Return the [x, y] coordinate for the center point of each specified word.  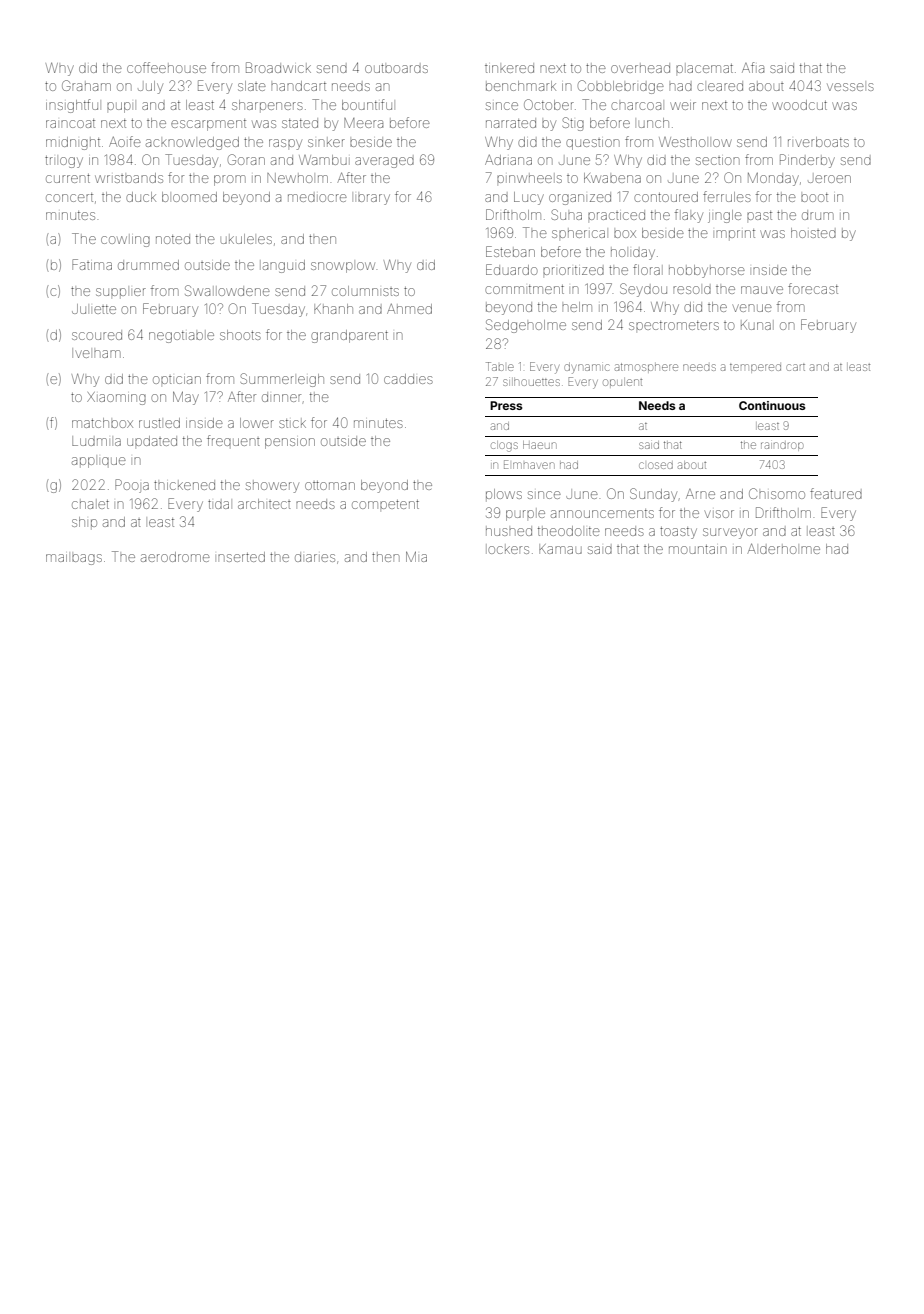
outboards [396, 68]
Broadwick [278, 67]
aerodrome [175, 557]
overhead [640, 68]
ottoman [330, 485]
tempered [755, 367]
